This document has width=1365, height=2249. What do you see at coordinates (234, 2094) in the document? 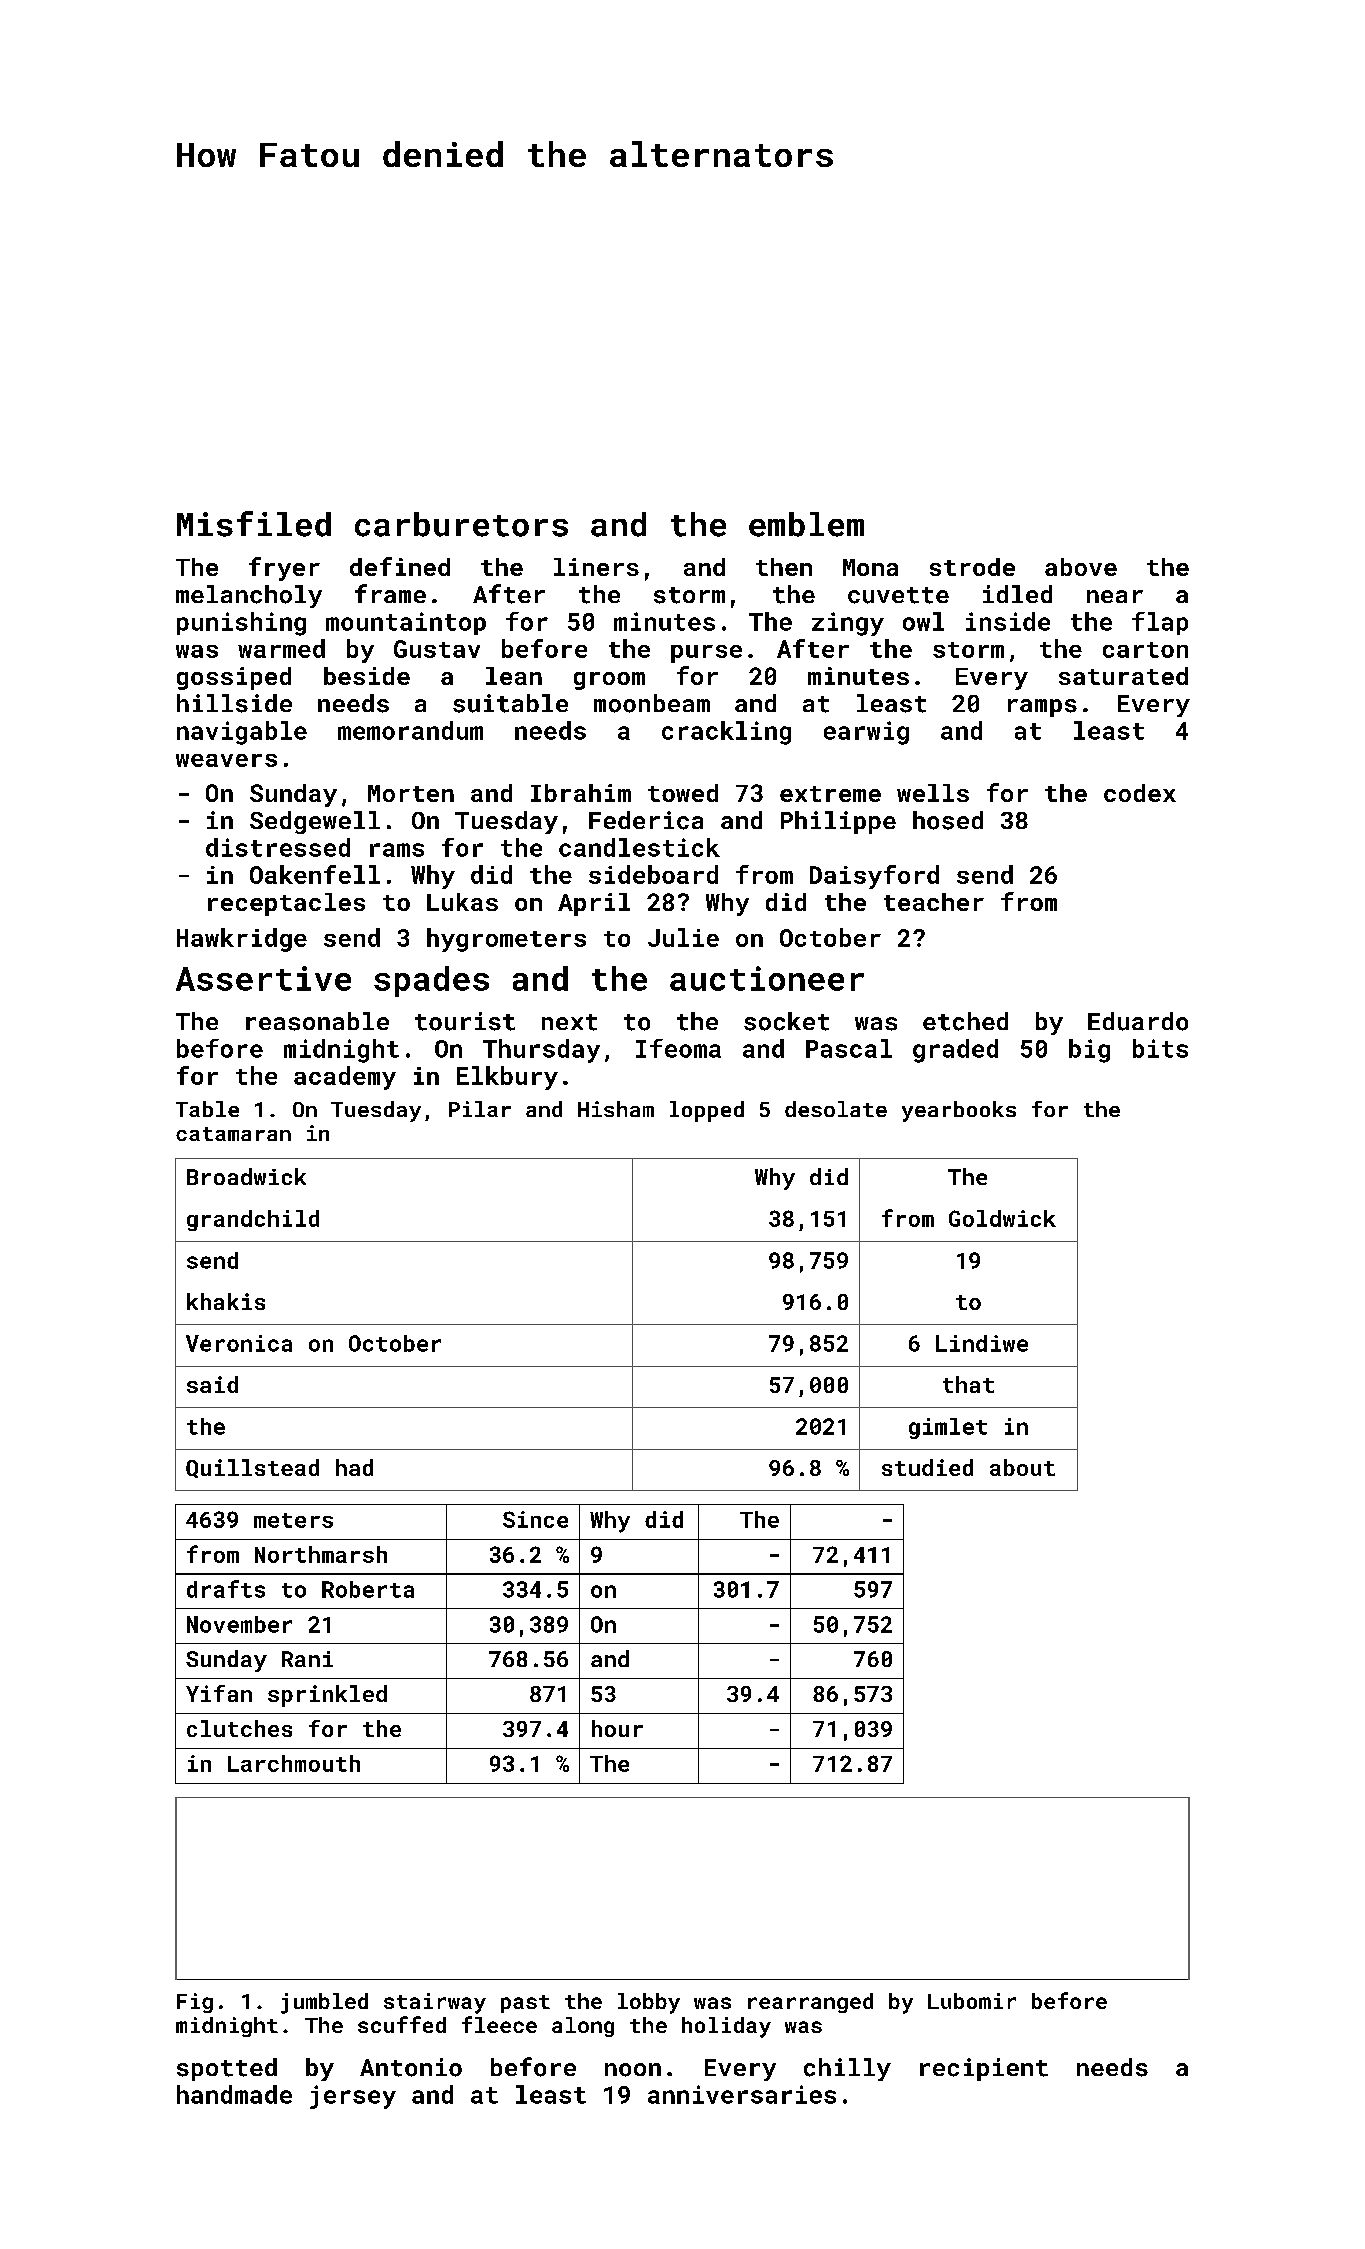
I see `handmade` at bounding box center [234, 2094].
